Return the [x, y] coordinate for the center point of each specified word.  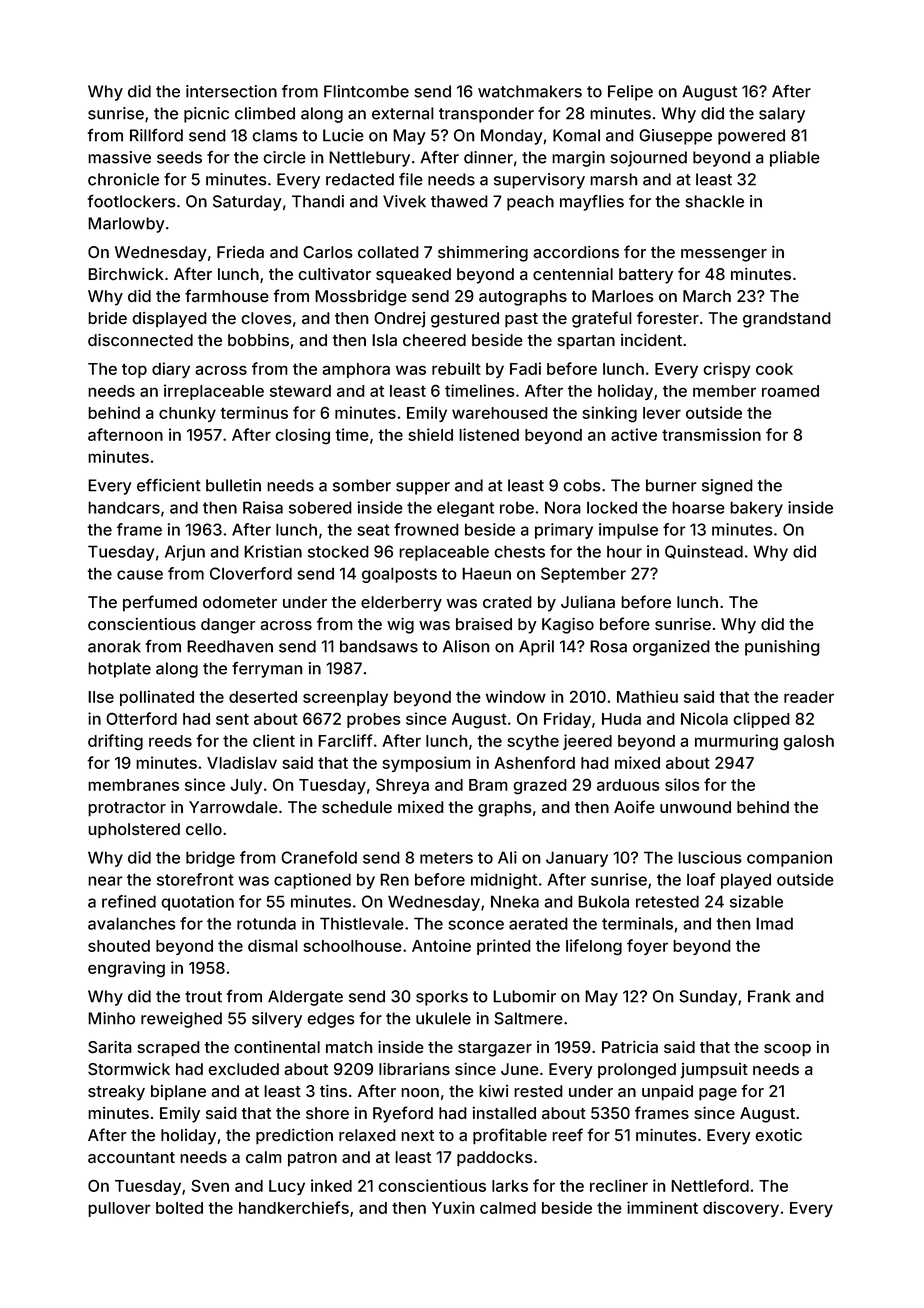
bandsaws [379, 646]
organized [671, 648]
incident [651, 340]
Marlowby [126, 225]
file [411, 179]
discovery [741, 1209]
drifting [115, 742]
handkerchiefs [294, 1207]
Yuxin [453, 1207]
